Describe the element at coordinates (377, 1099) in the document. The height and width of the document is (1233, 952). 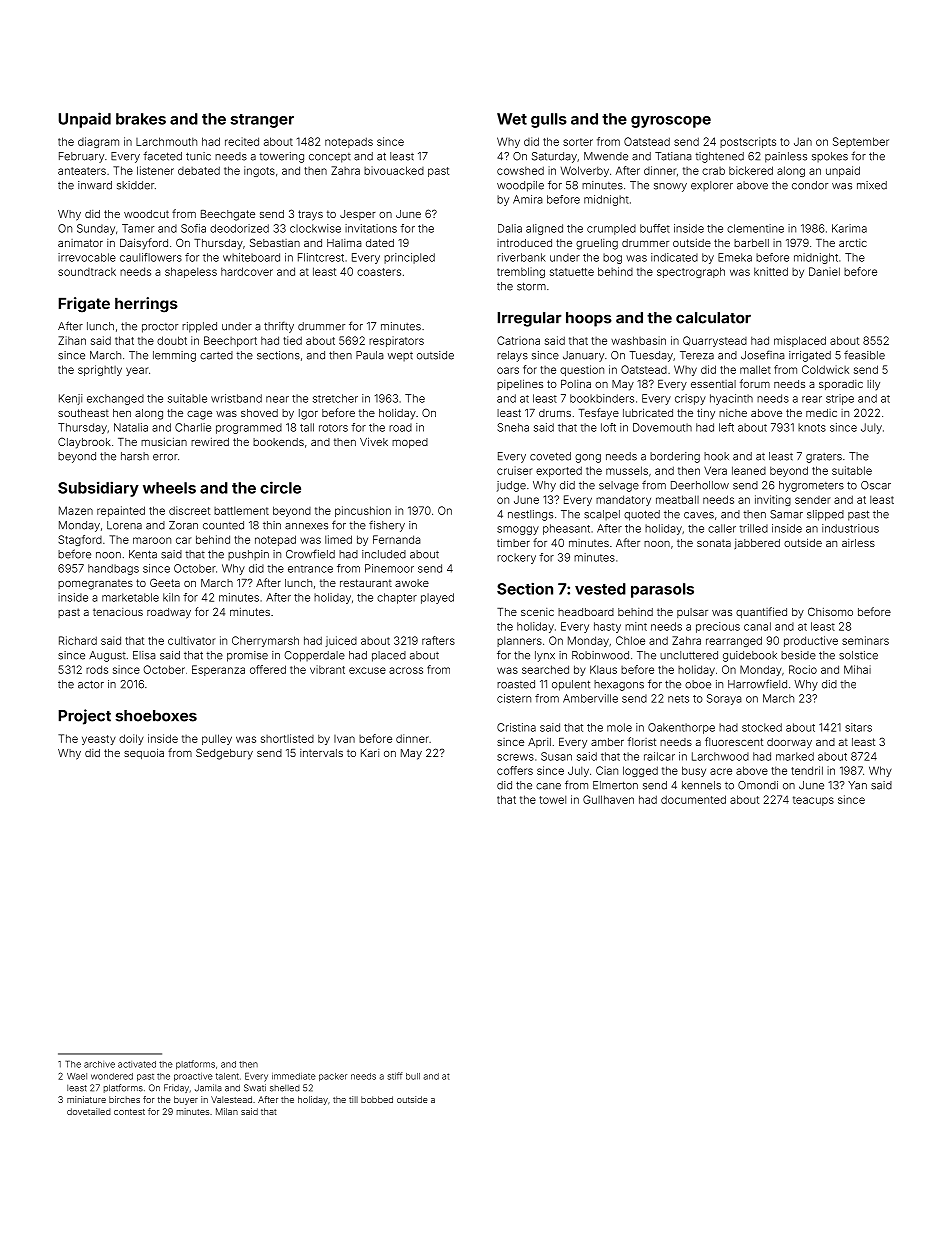
I see `bobbed` at that location.
